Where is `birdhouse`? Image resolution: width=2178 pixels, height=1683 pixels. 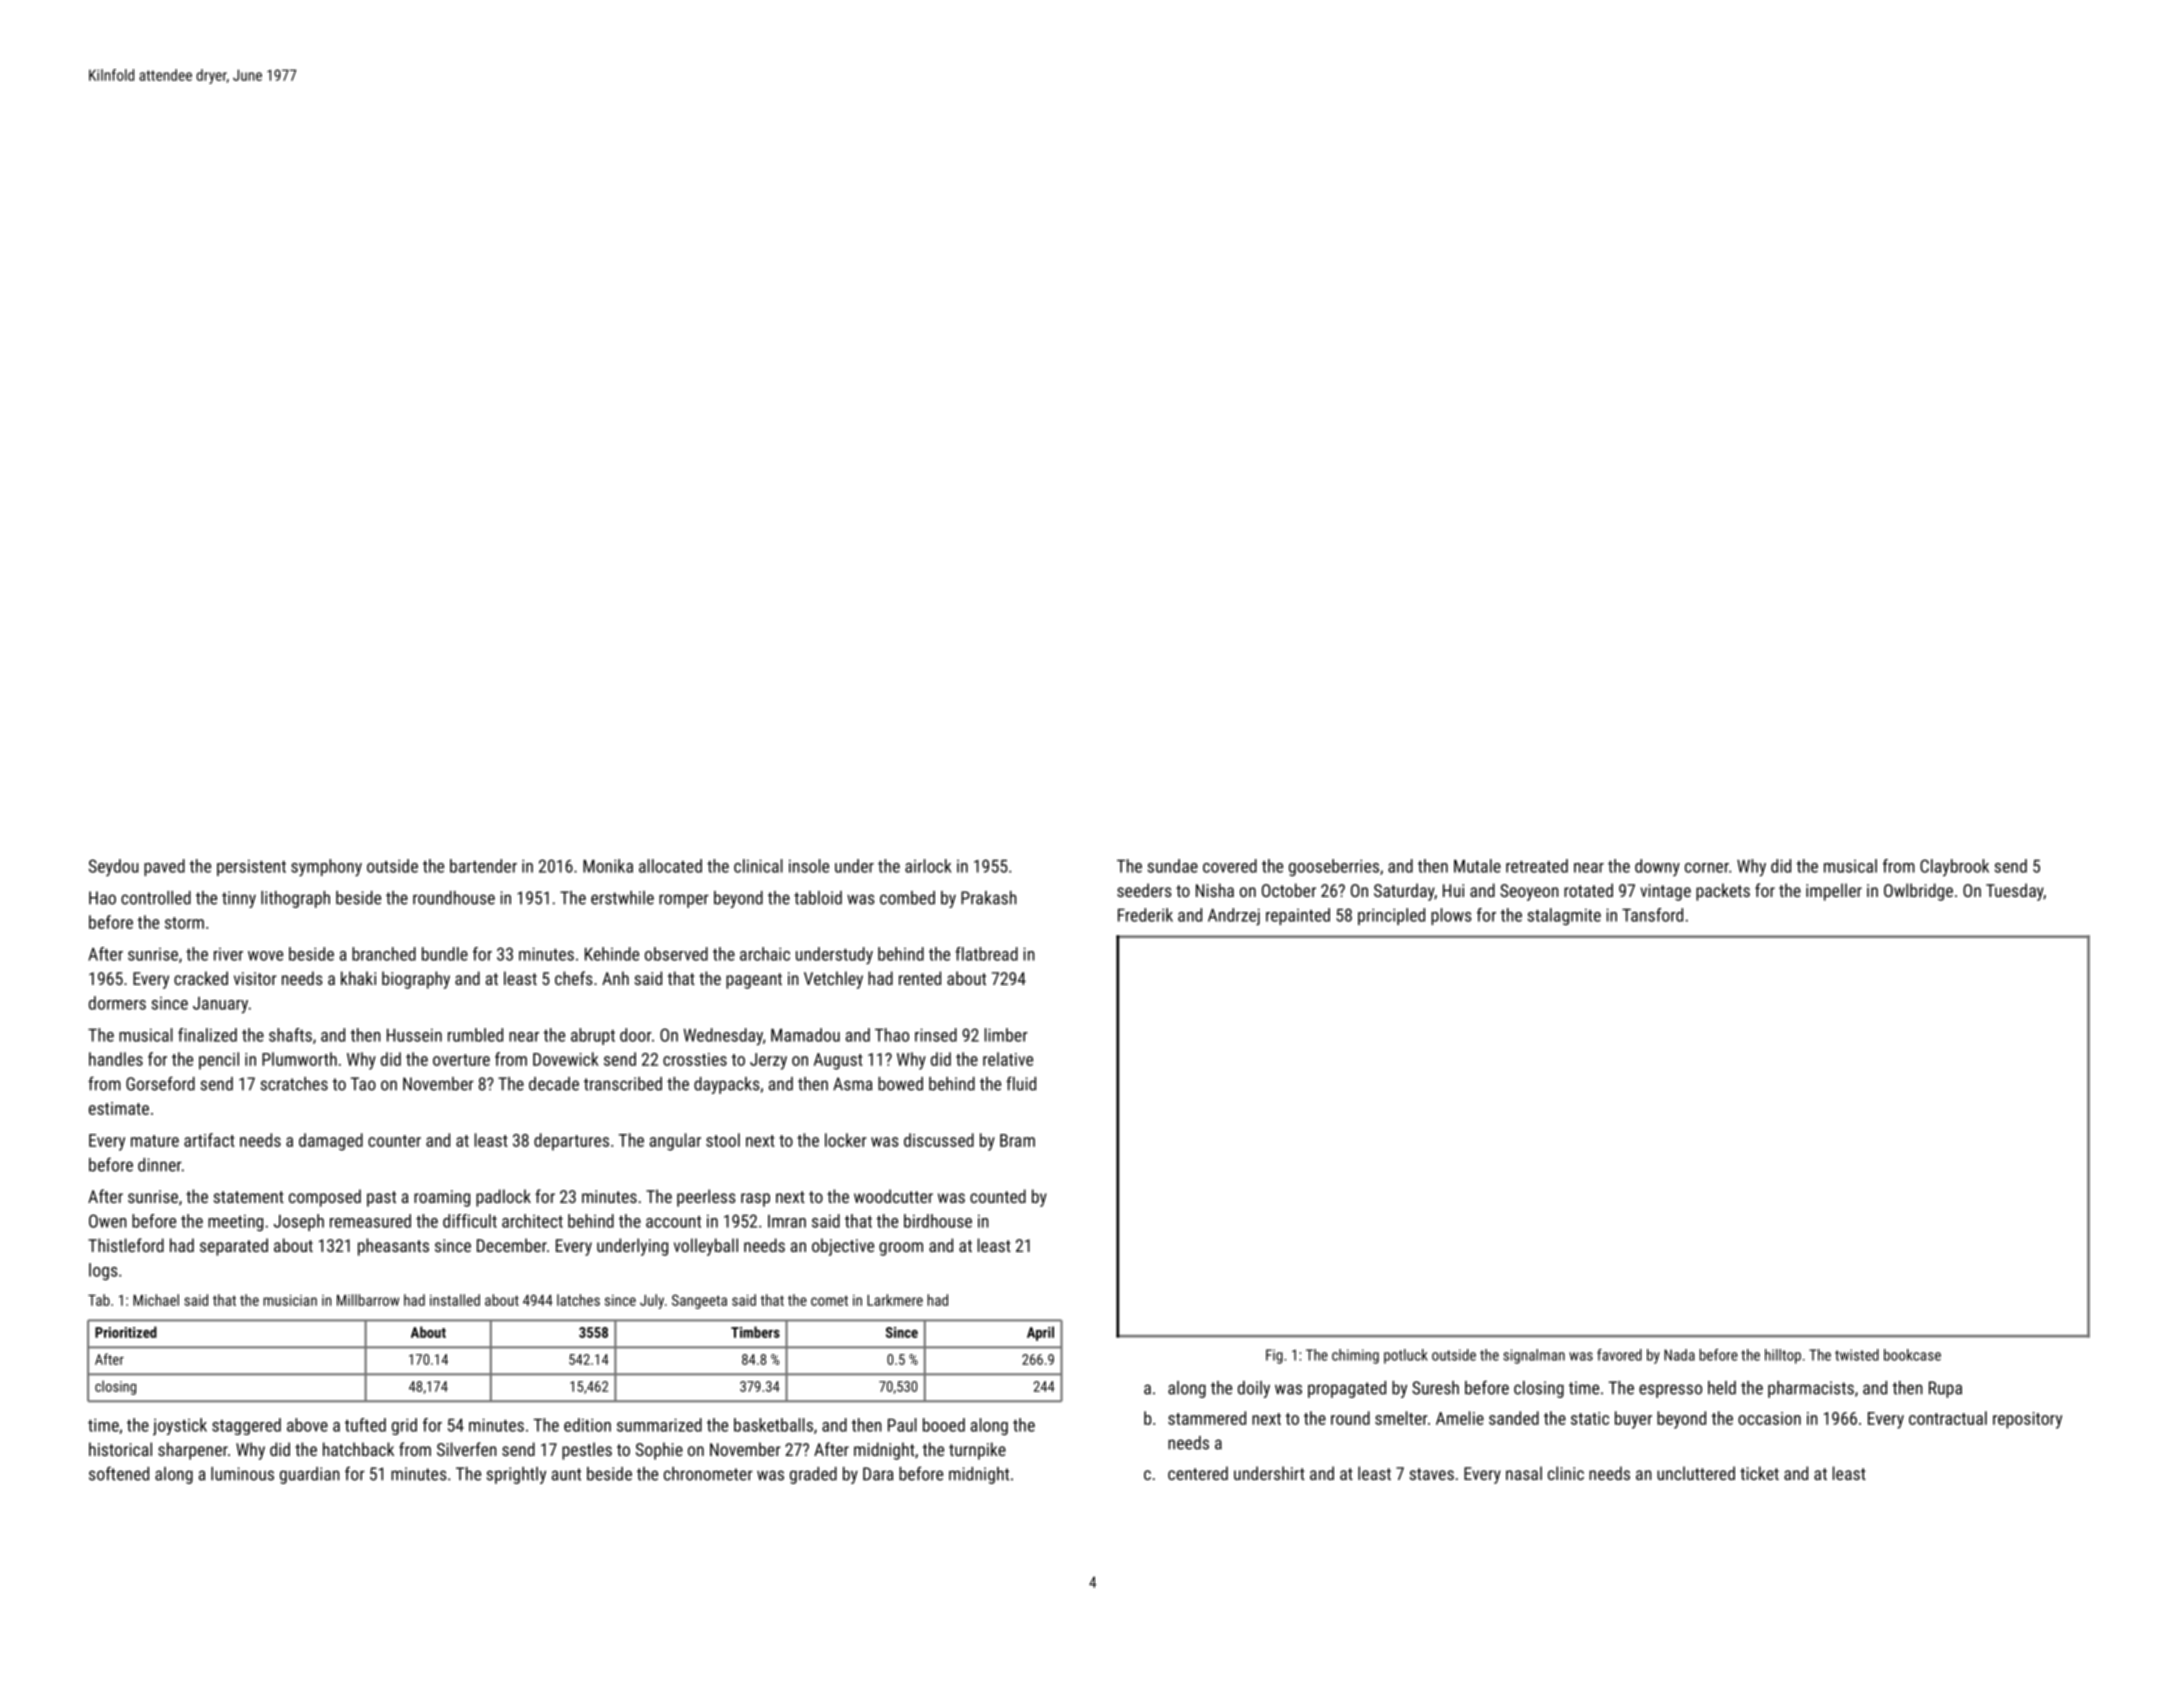
birdhouse is located at coordinates (938, 1221).
